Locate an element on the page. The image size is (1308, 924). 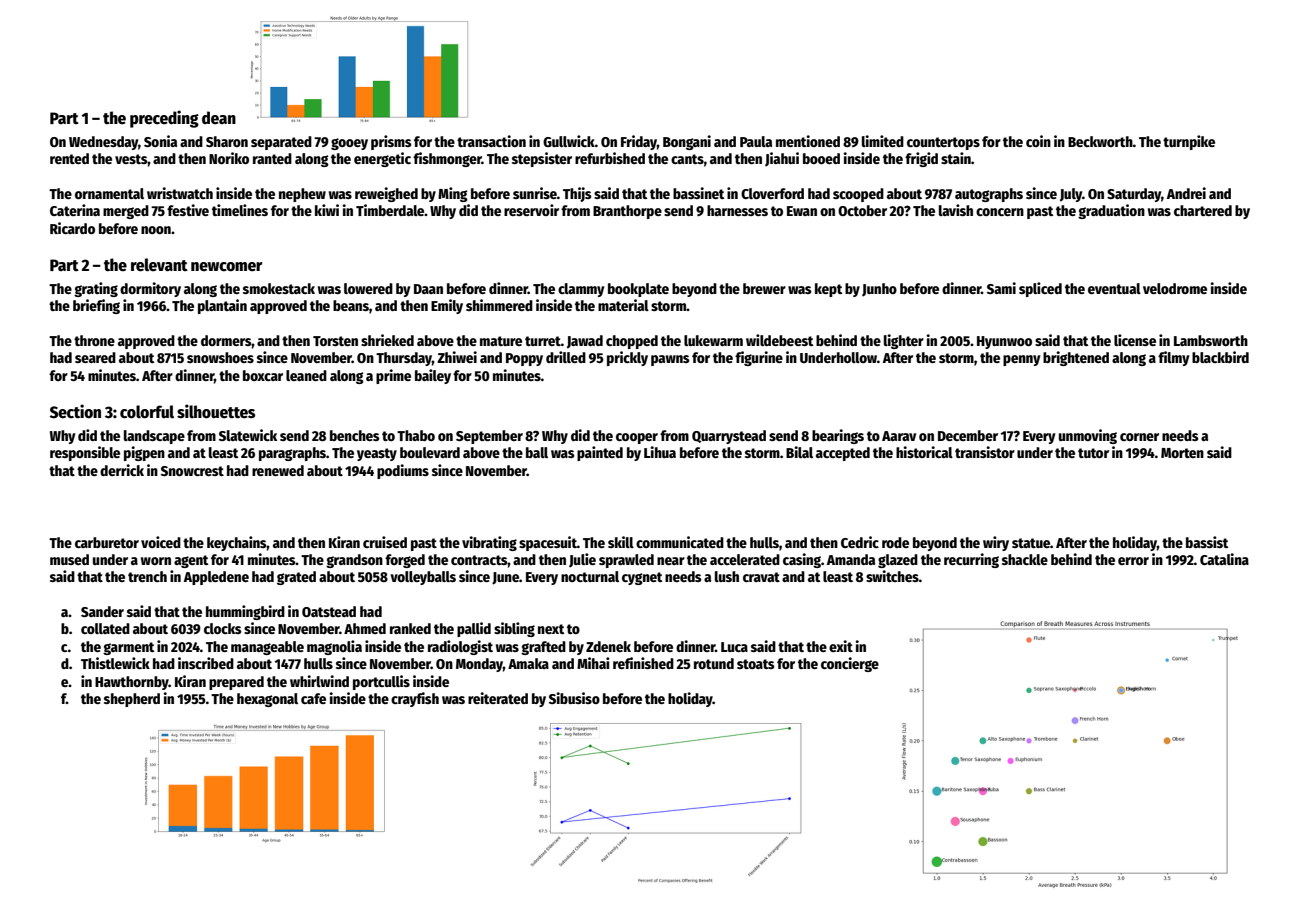
dean is located at coordinates (219, 118).
